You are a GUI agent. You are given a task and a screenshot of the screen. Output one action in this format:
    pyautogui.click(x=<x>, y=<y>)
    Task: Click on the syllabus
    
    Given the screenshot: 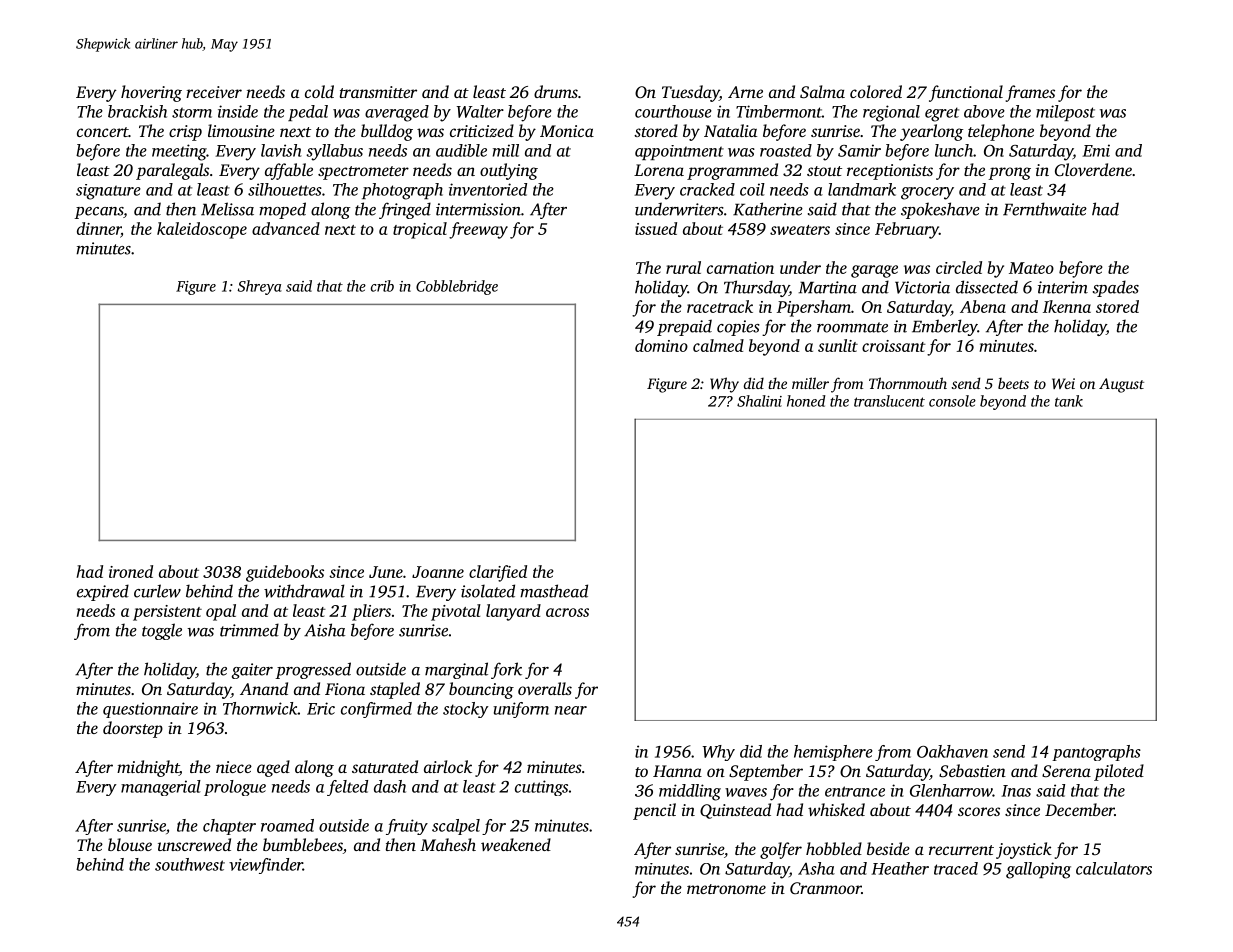 What is the action you would take?
    pyautogui.click(x=334, y=152)
